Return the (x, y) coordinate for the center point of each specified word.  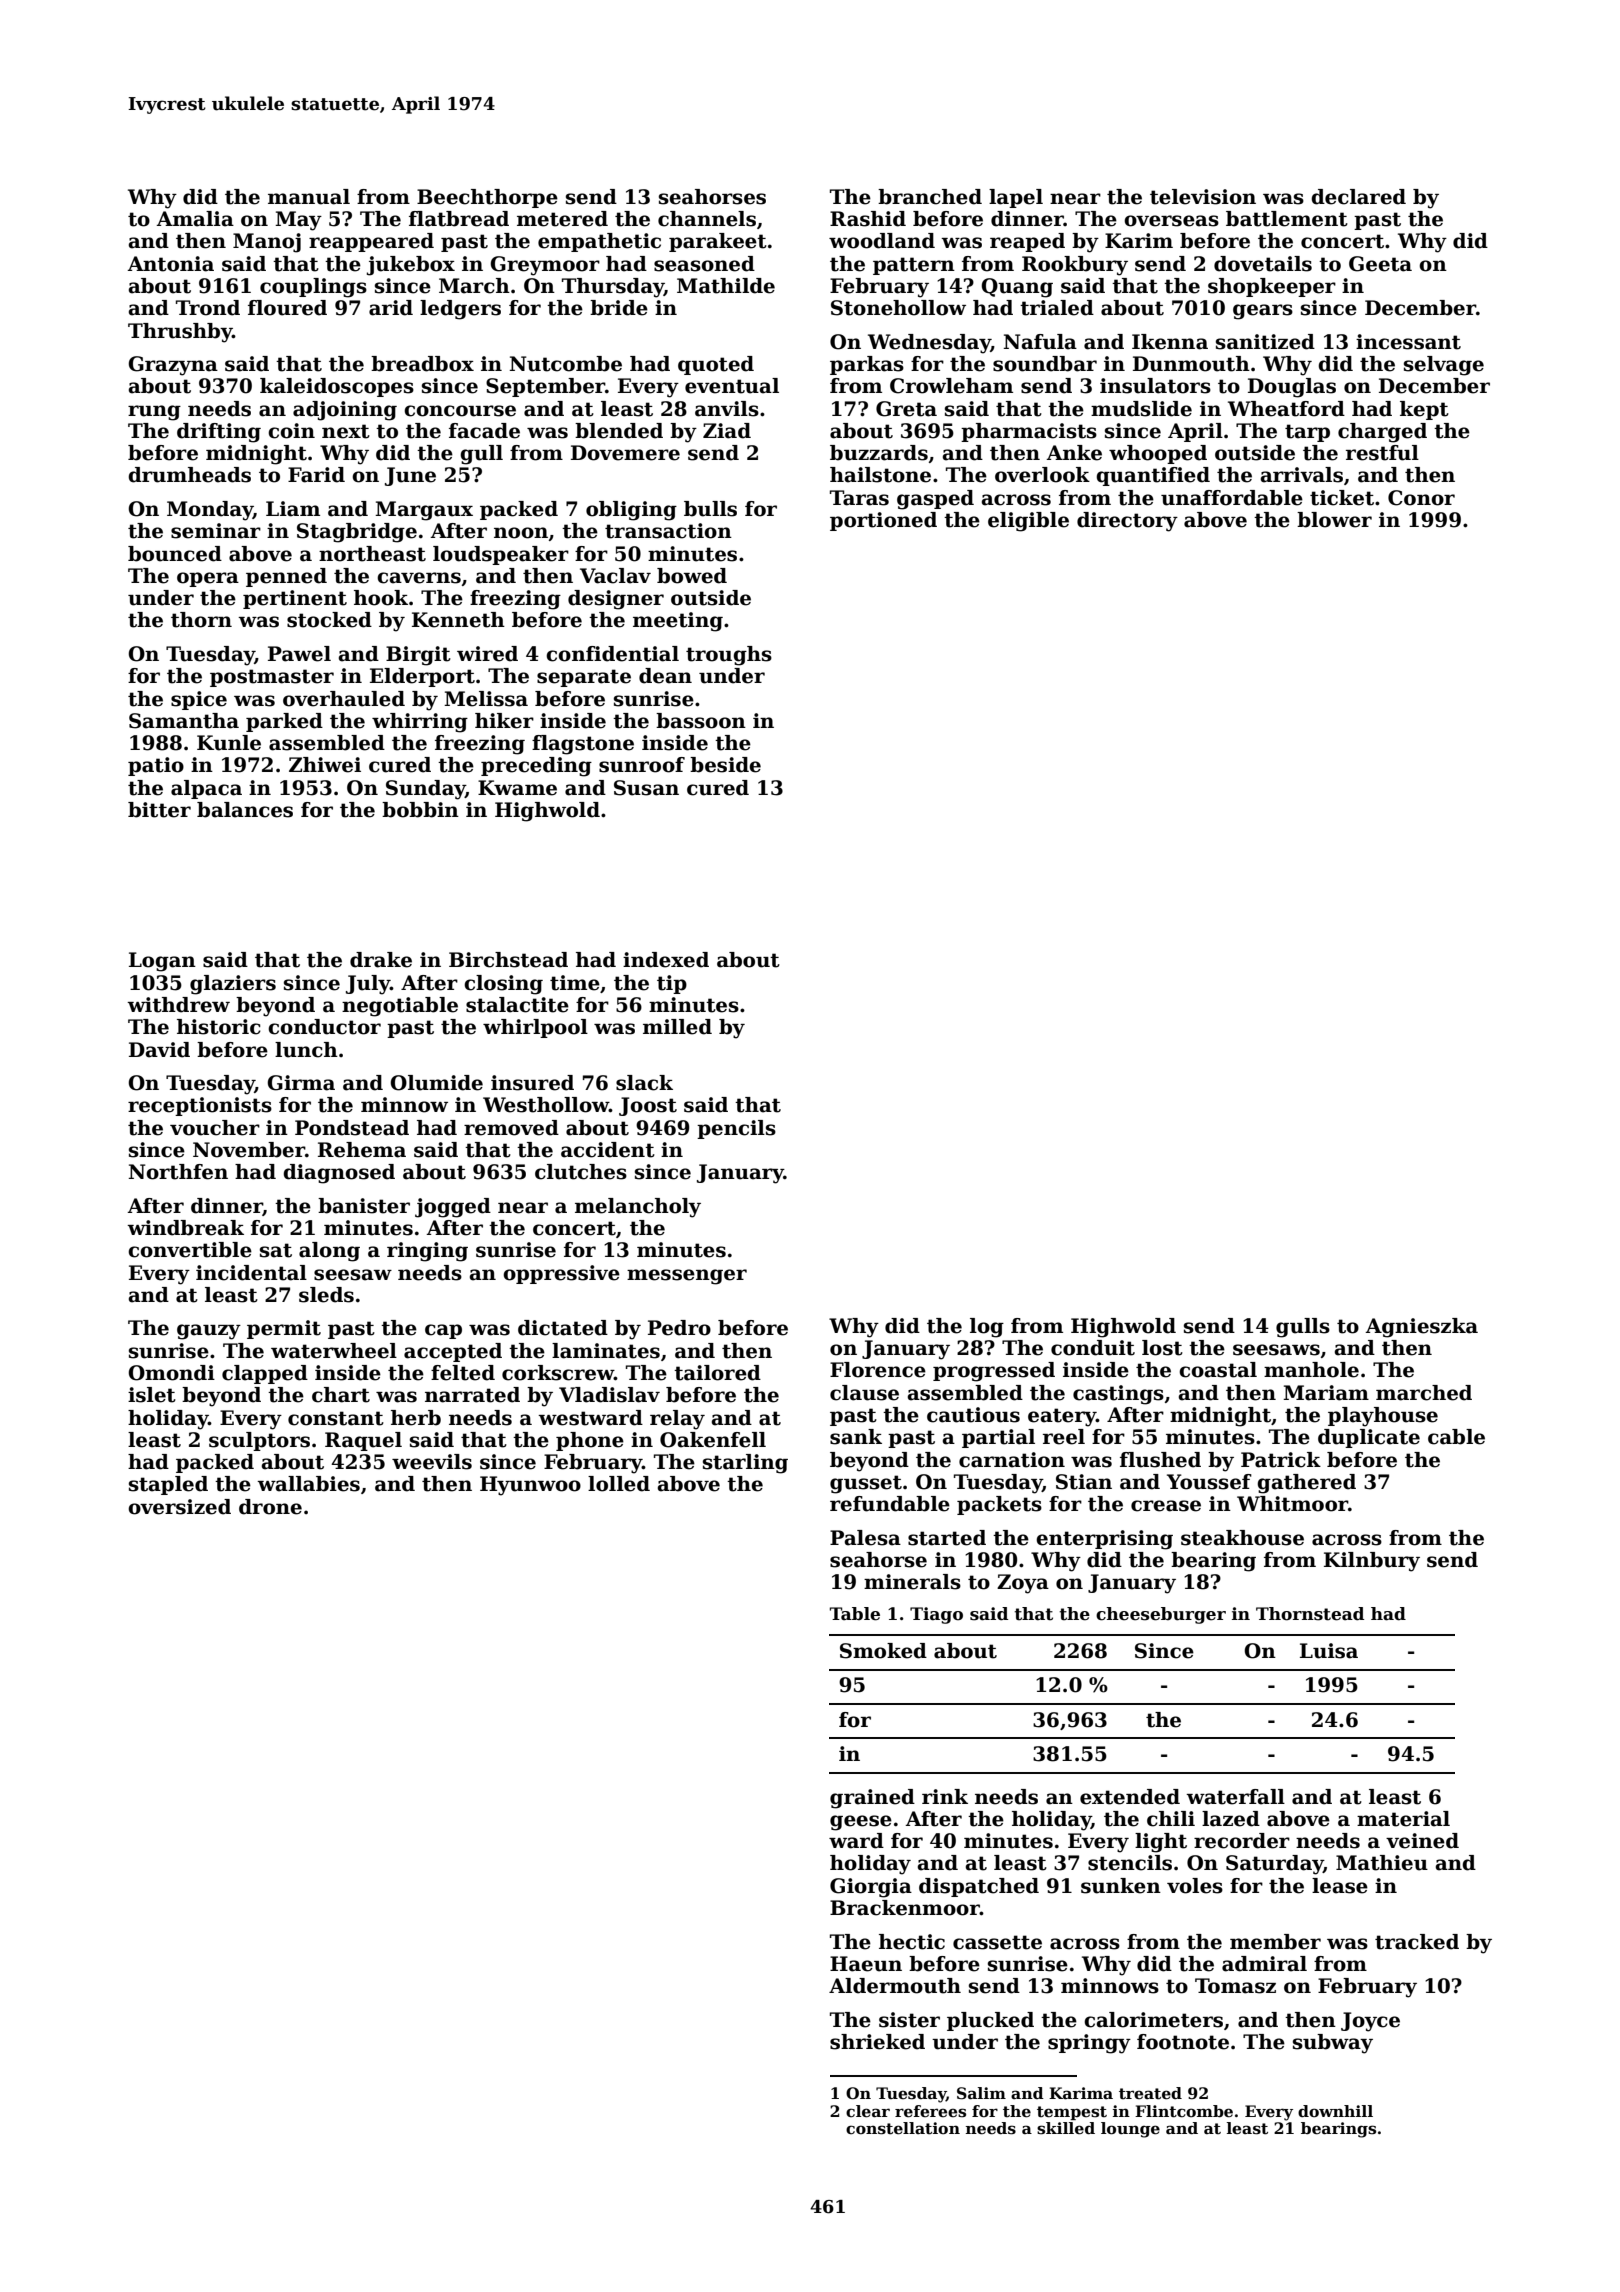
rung (154, 413)
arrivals (1302, 475)
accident (608, 1150)
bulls (710, 509)
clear (868, 2111)
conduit (1093, 1348)
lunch (306, 1050)
